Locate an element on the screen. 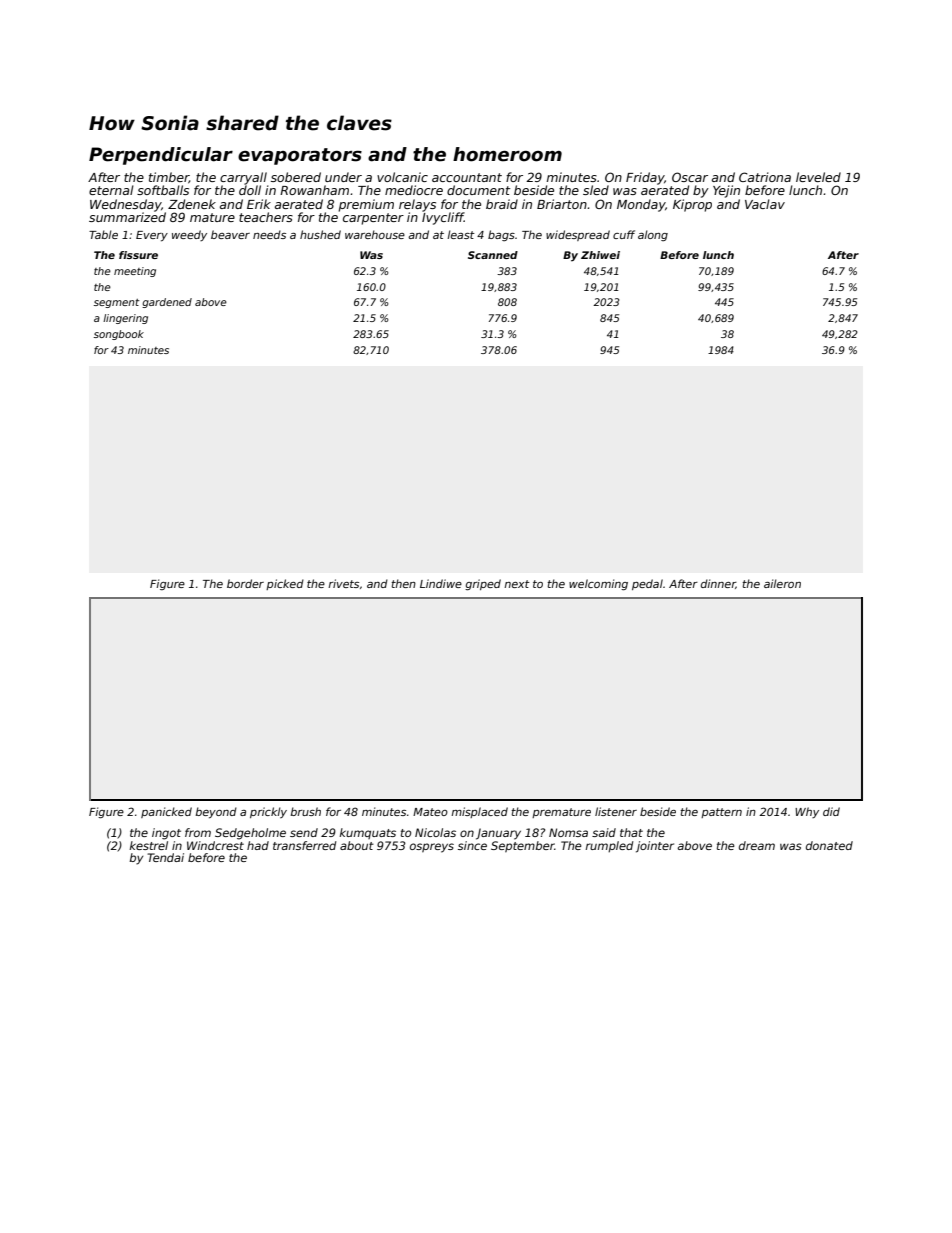 The width and height of the screenshot is (952, 1233). Perpendicular is located at coordinates (161, 156).
